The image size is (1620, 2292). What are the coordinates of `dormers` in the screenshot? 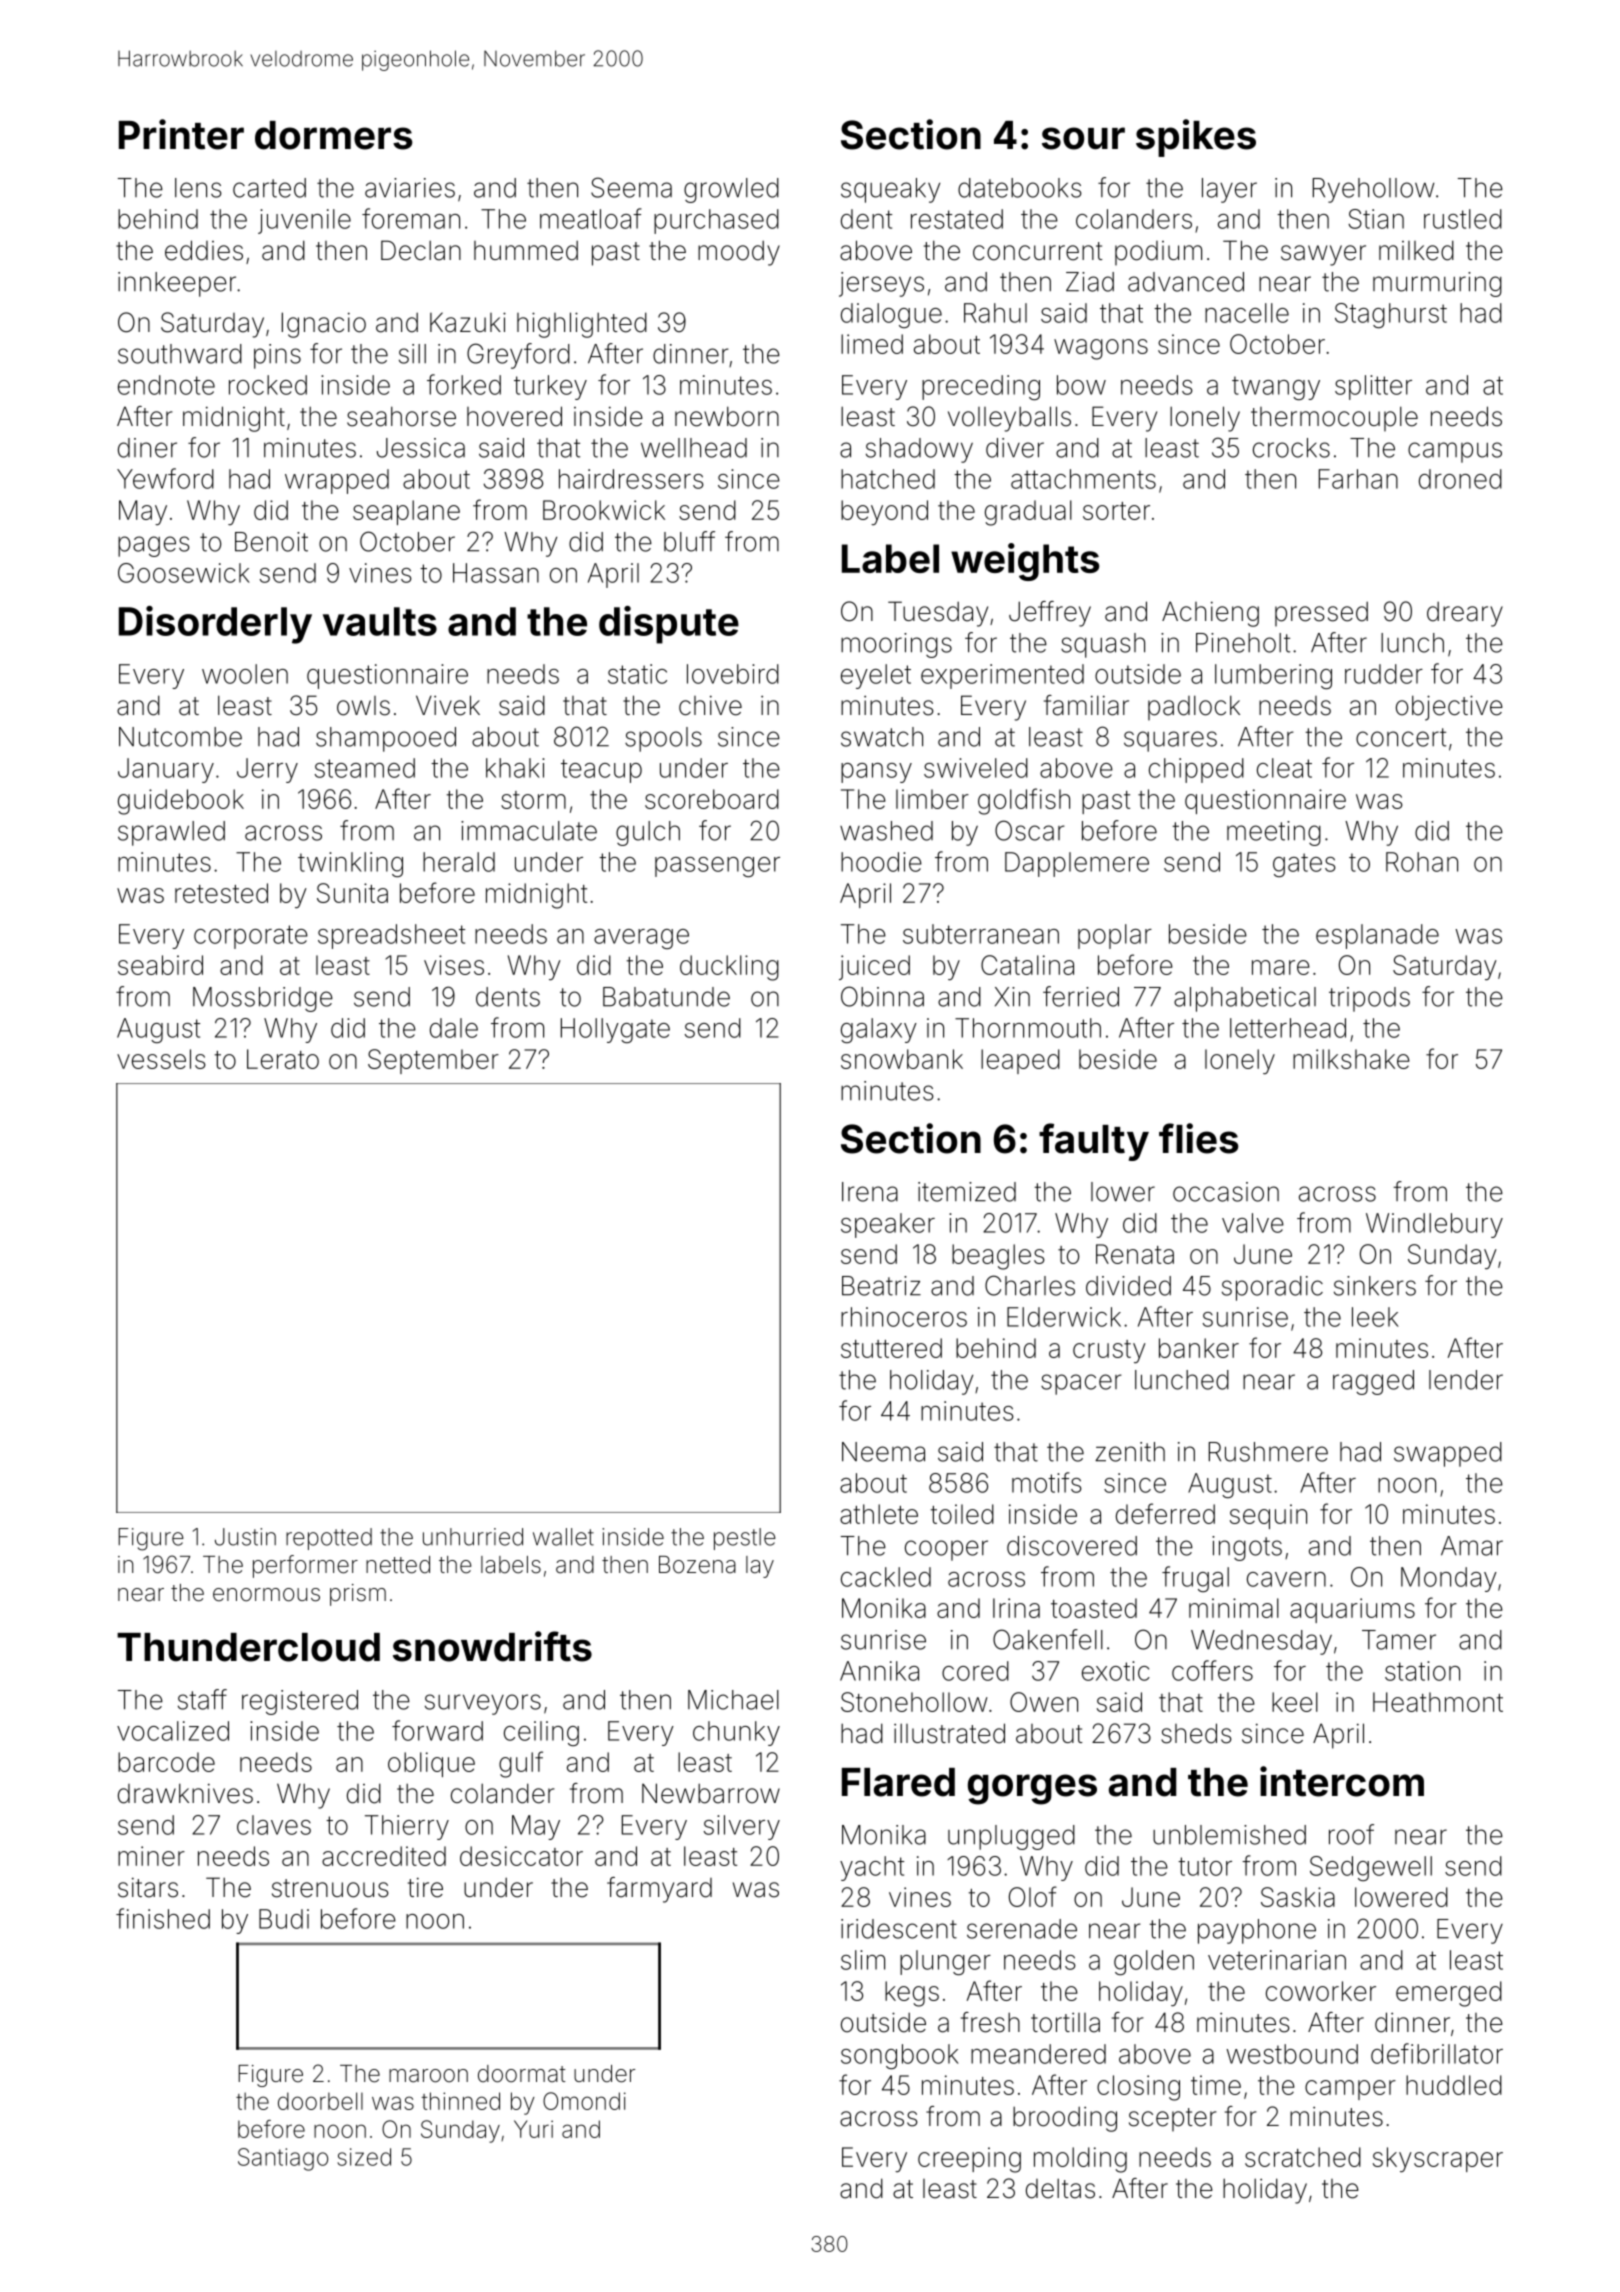 It's located at (334, 135).
